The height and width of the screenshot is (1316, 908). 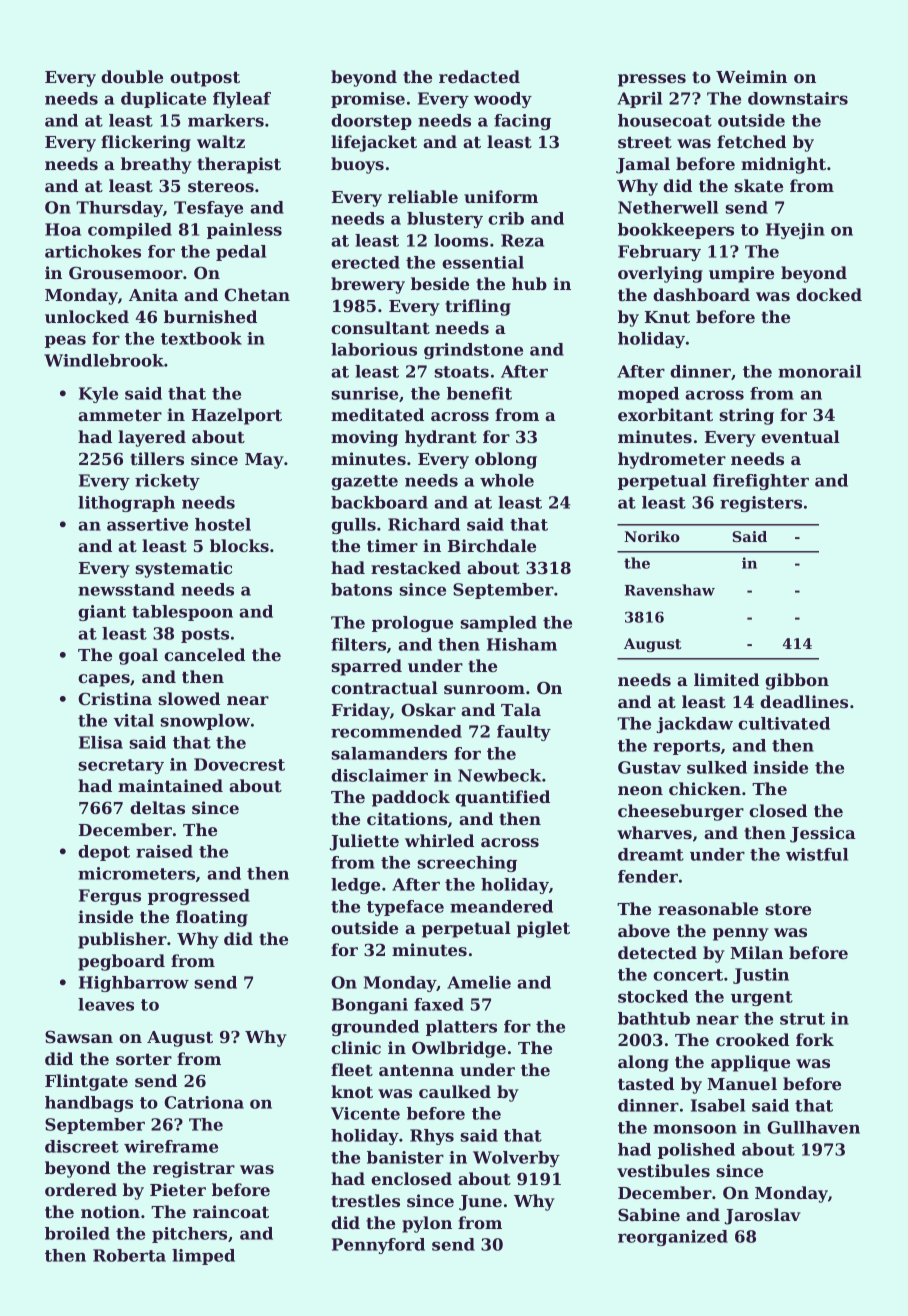 I want to click on Roberta, so click(x=129, y=1255).
